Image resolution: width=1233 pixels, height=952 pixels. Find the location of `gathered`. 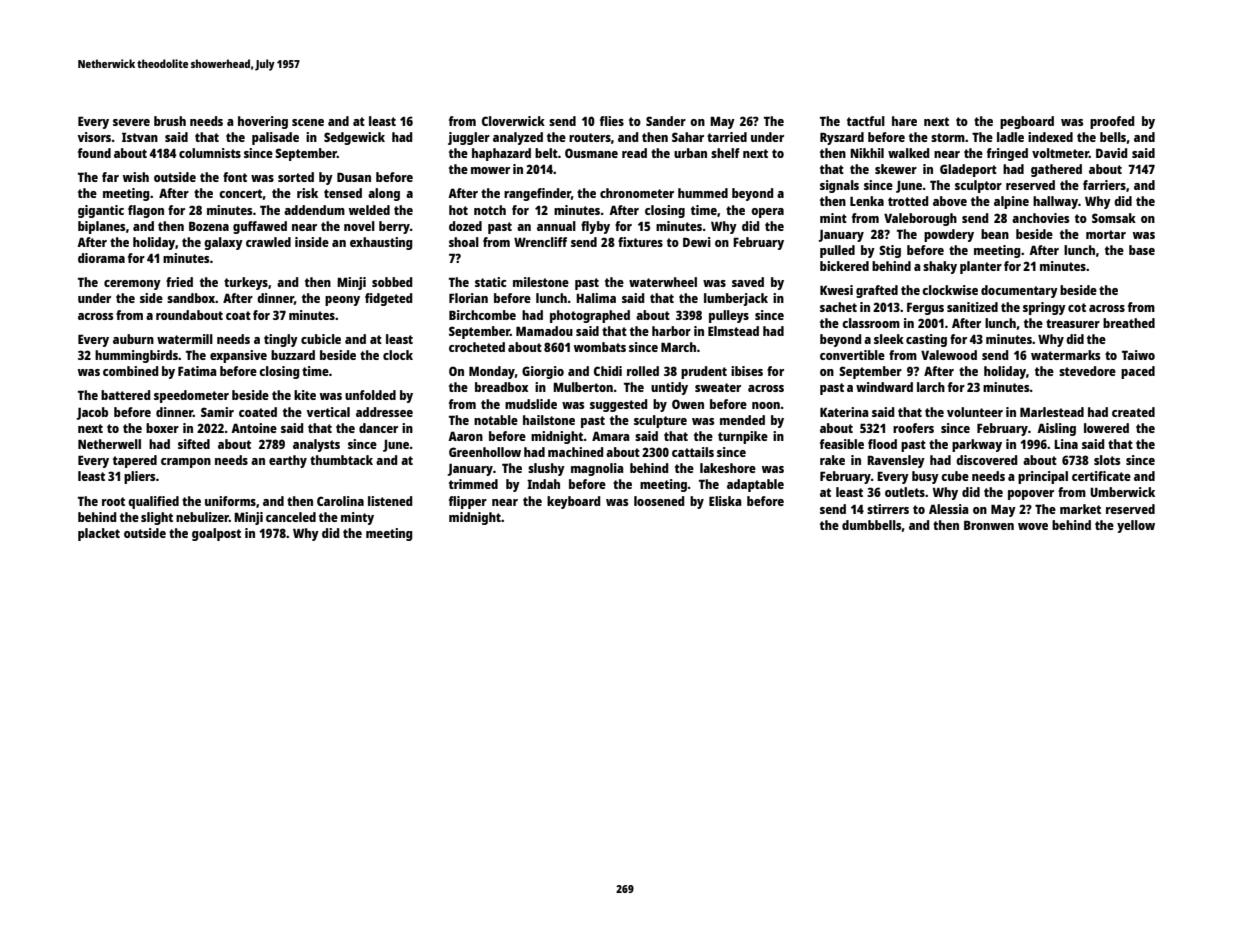

gathered is located at coordinates (1056, 170).
